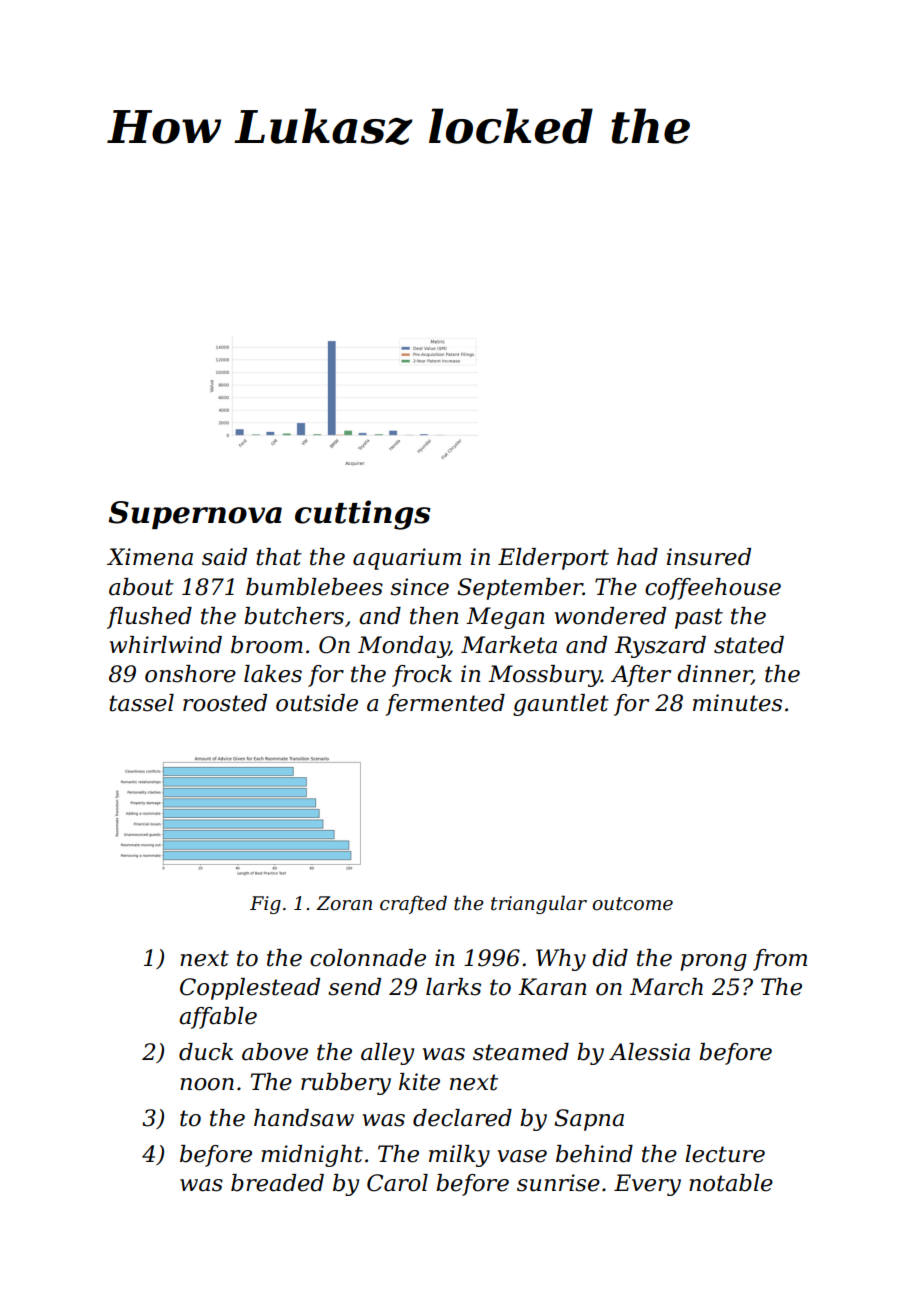 The width and height of the page is (924, 1311). Describe the element at coordinates (725, 1154) in the page. I see `lecture` at that location.
